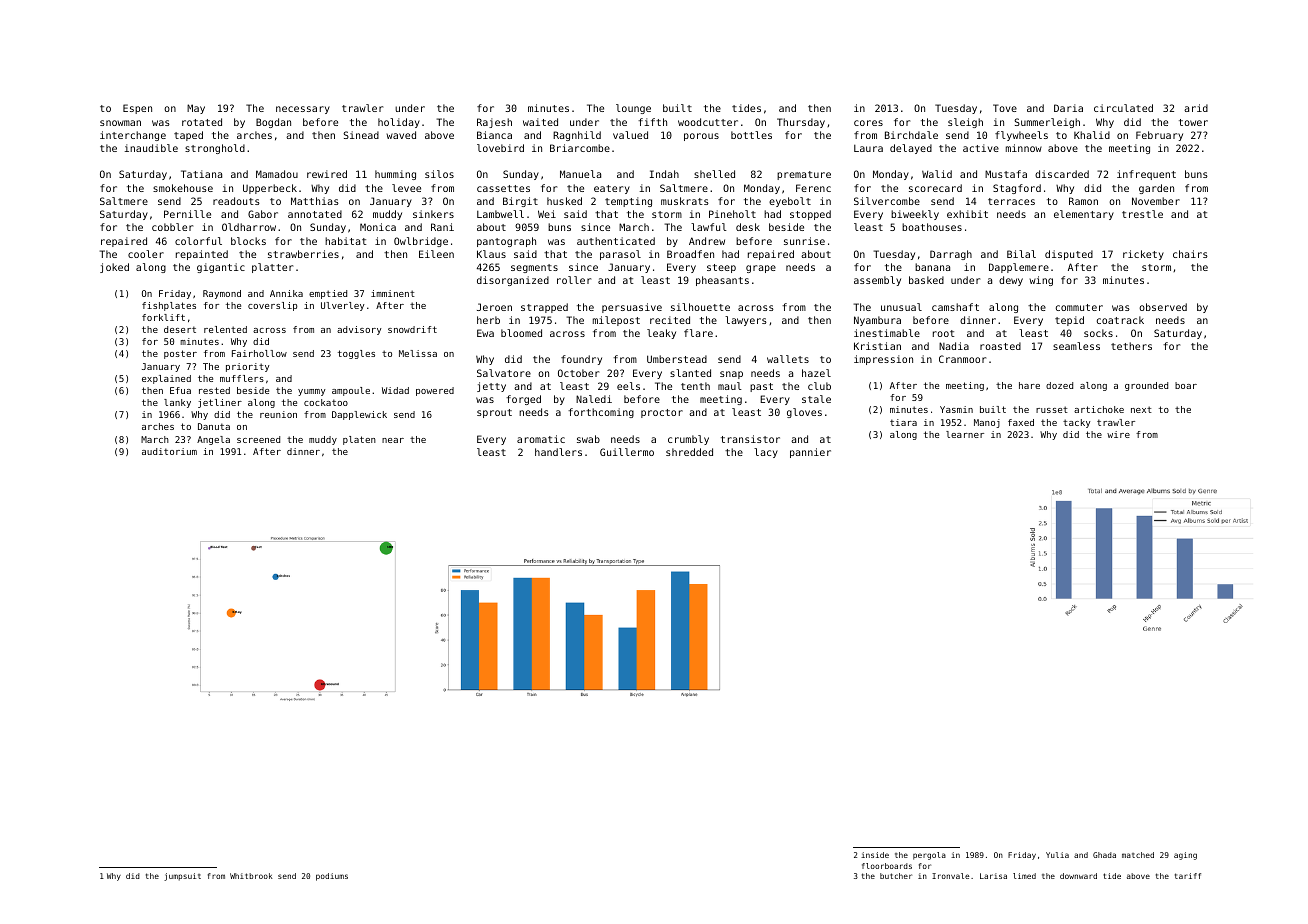  Describe the element at coordinates (627, 452) in the screenshot. I see `Guillermo` at that location.
